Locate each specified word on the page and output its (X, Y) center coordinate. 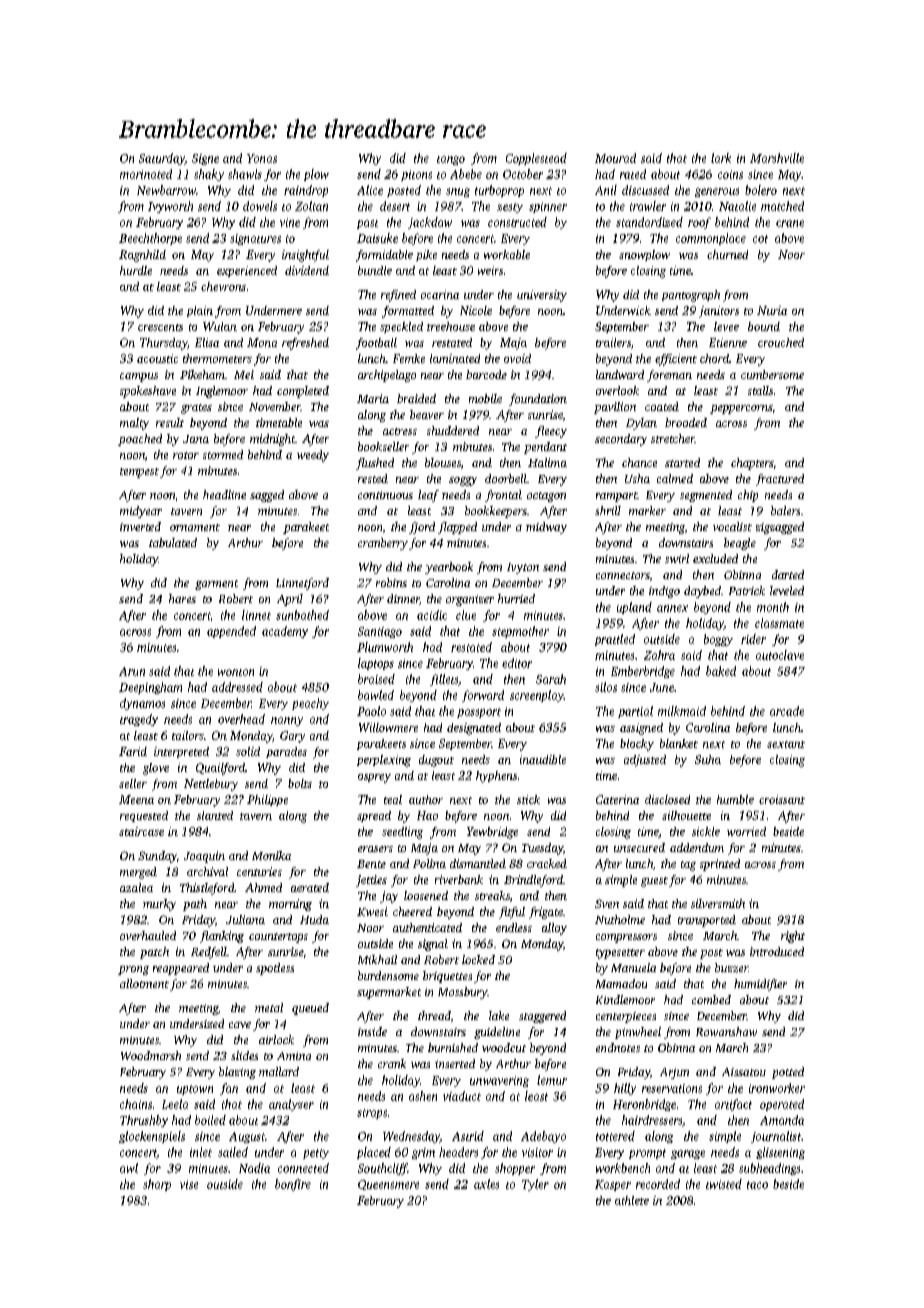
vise (189, 1184)
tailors (188, 735)
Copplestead (536, 159)
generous (717, 192)
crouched (781, 342)
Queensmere (388, 1185)
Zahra (659, 655)
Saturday (162, 159)
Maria (373, 398)
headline (224, 494)
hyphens (496, 777)
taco (757, 1185)
